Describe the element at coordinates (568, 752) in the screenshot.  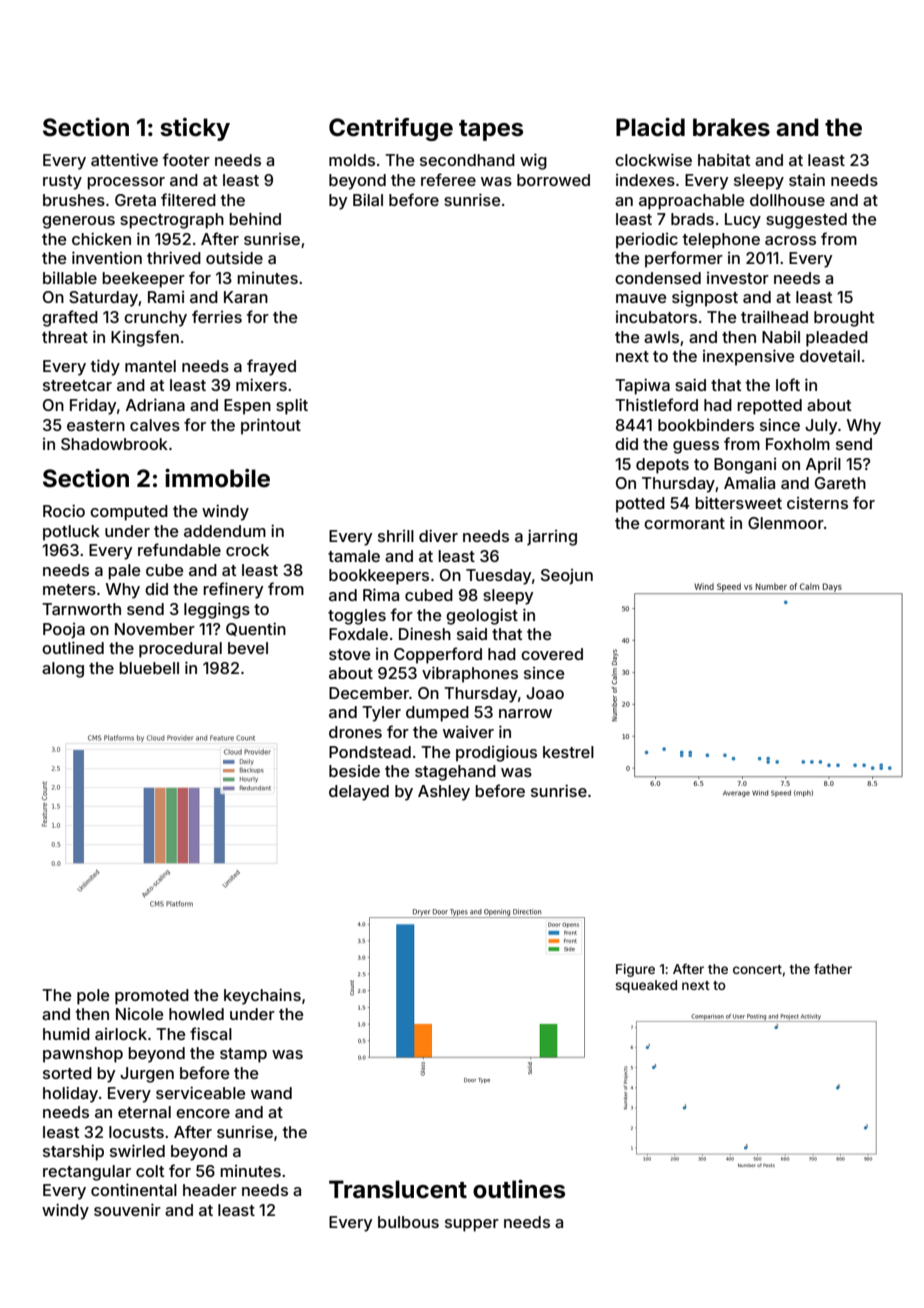
I see `kestrel` at that location.
